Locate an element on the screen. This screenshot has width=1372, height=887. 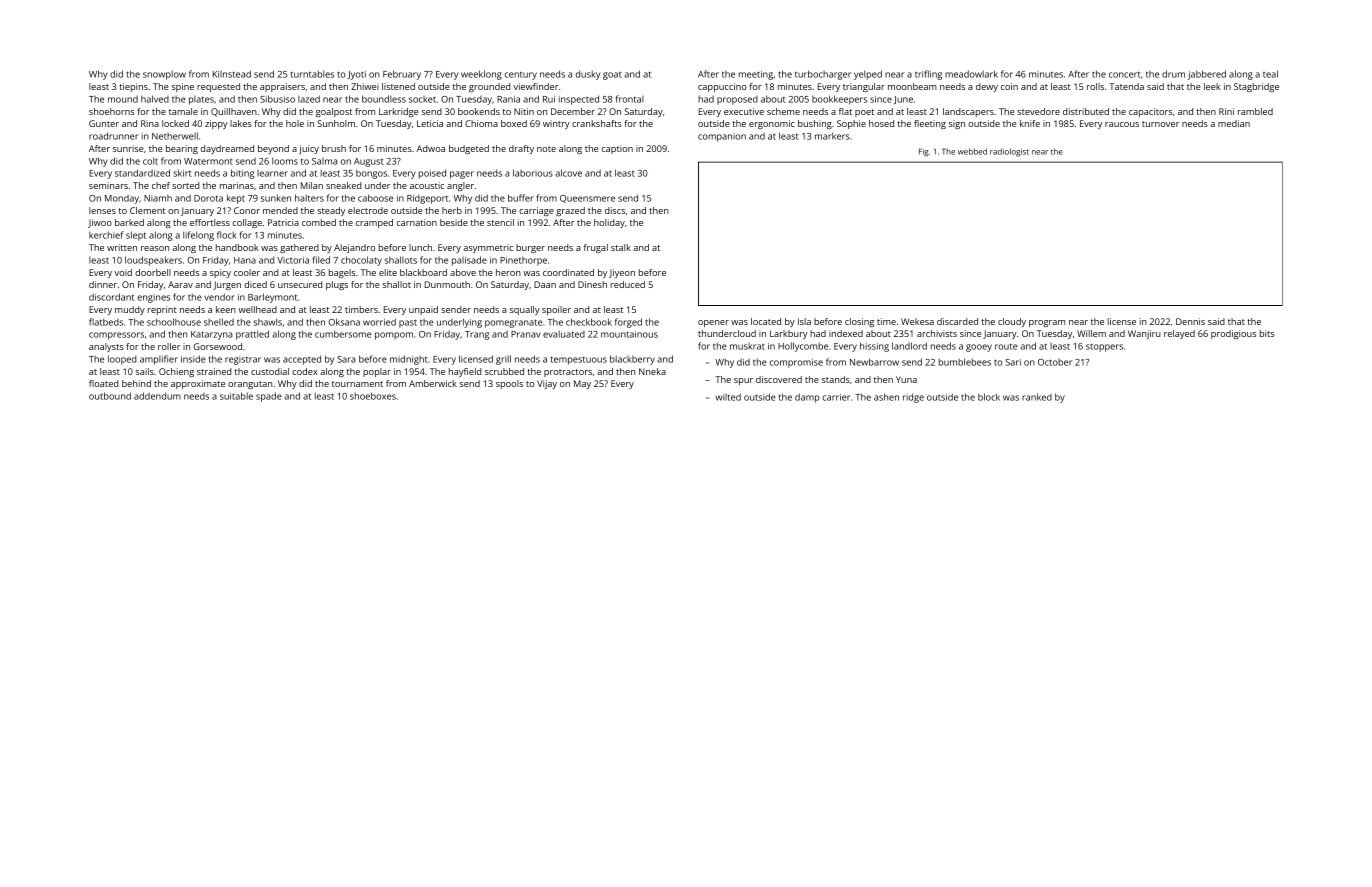
October is located at coordinates (1055, 362).
